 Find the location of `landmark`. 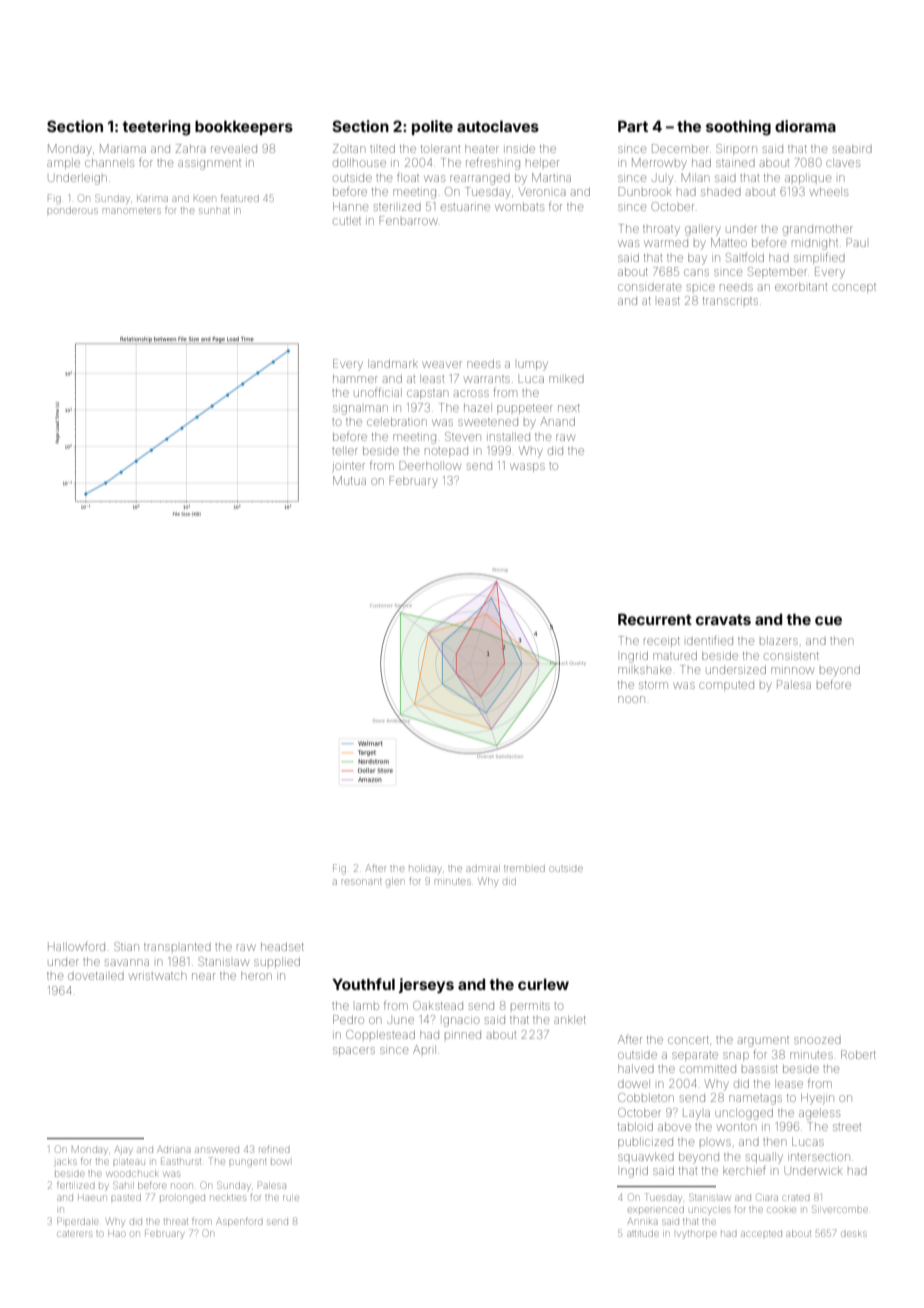

landmark is located at coordinates (393, 363).
